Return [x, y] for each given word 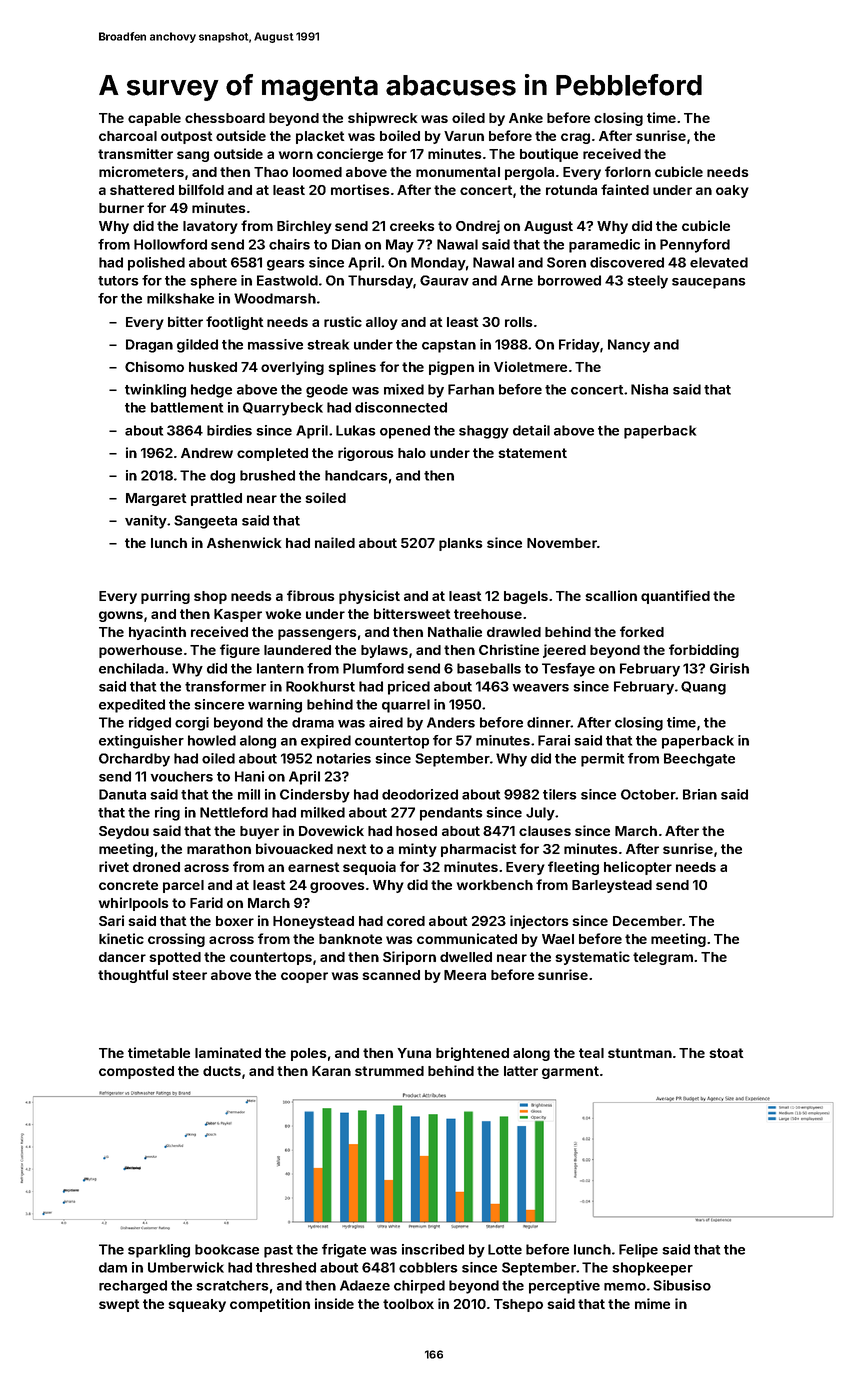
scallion [611, 595]
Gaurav [444, 280]
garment [570, 1072]
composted [136, 1072]
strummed [389, 1071]
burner [121, 208]
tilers [560, 794]
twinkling [155, 391]
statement [532, 453]
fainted [625, 189]
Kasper [238, 615]
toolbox [408, 1304]
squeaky [197, 1305]
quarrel [406, 706]
